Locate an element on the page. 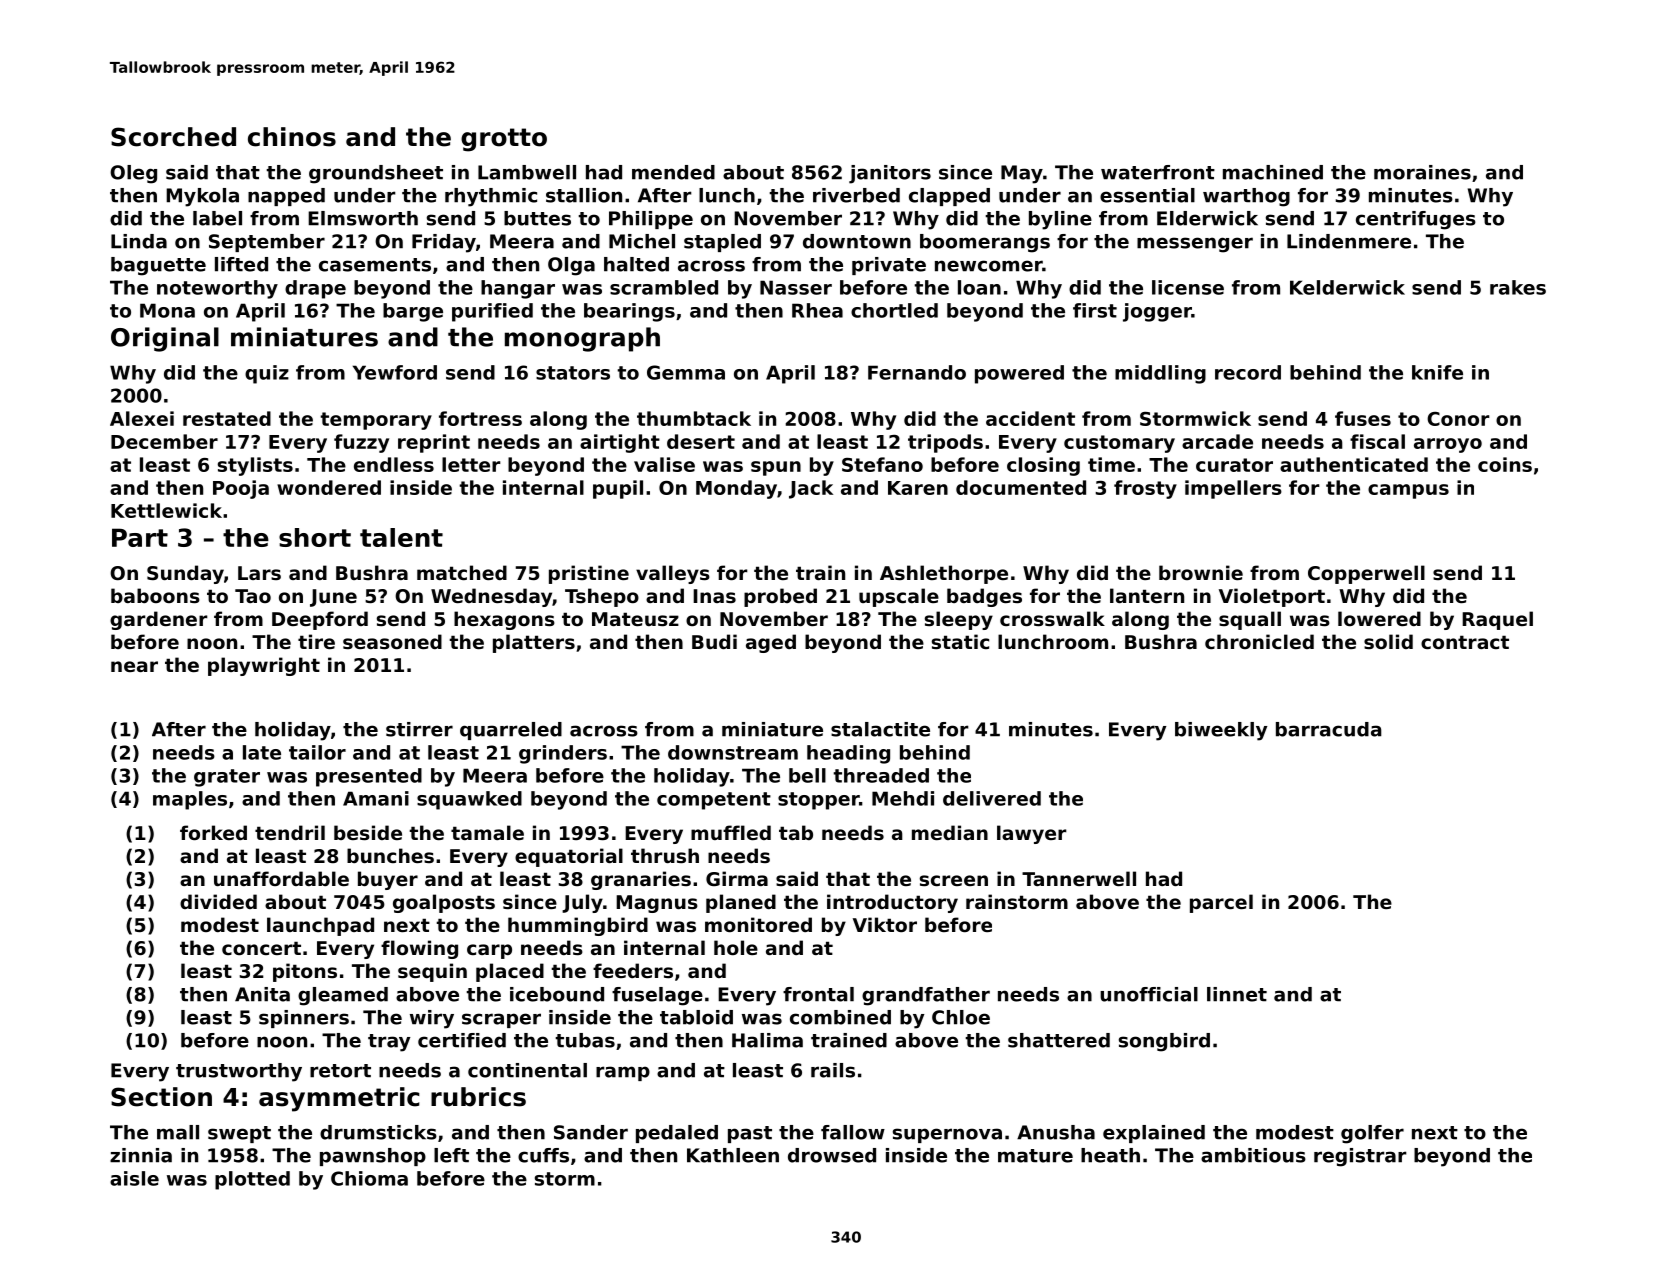 The width and height of the page is (1661, 1284). mall is located at coordinates (178, 1132).
